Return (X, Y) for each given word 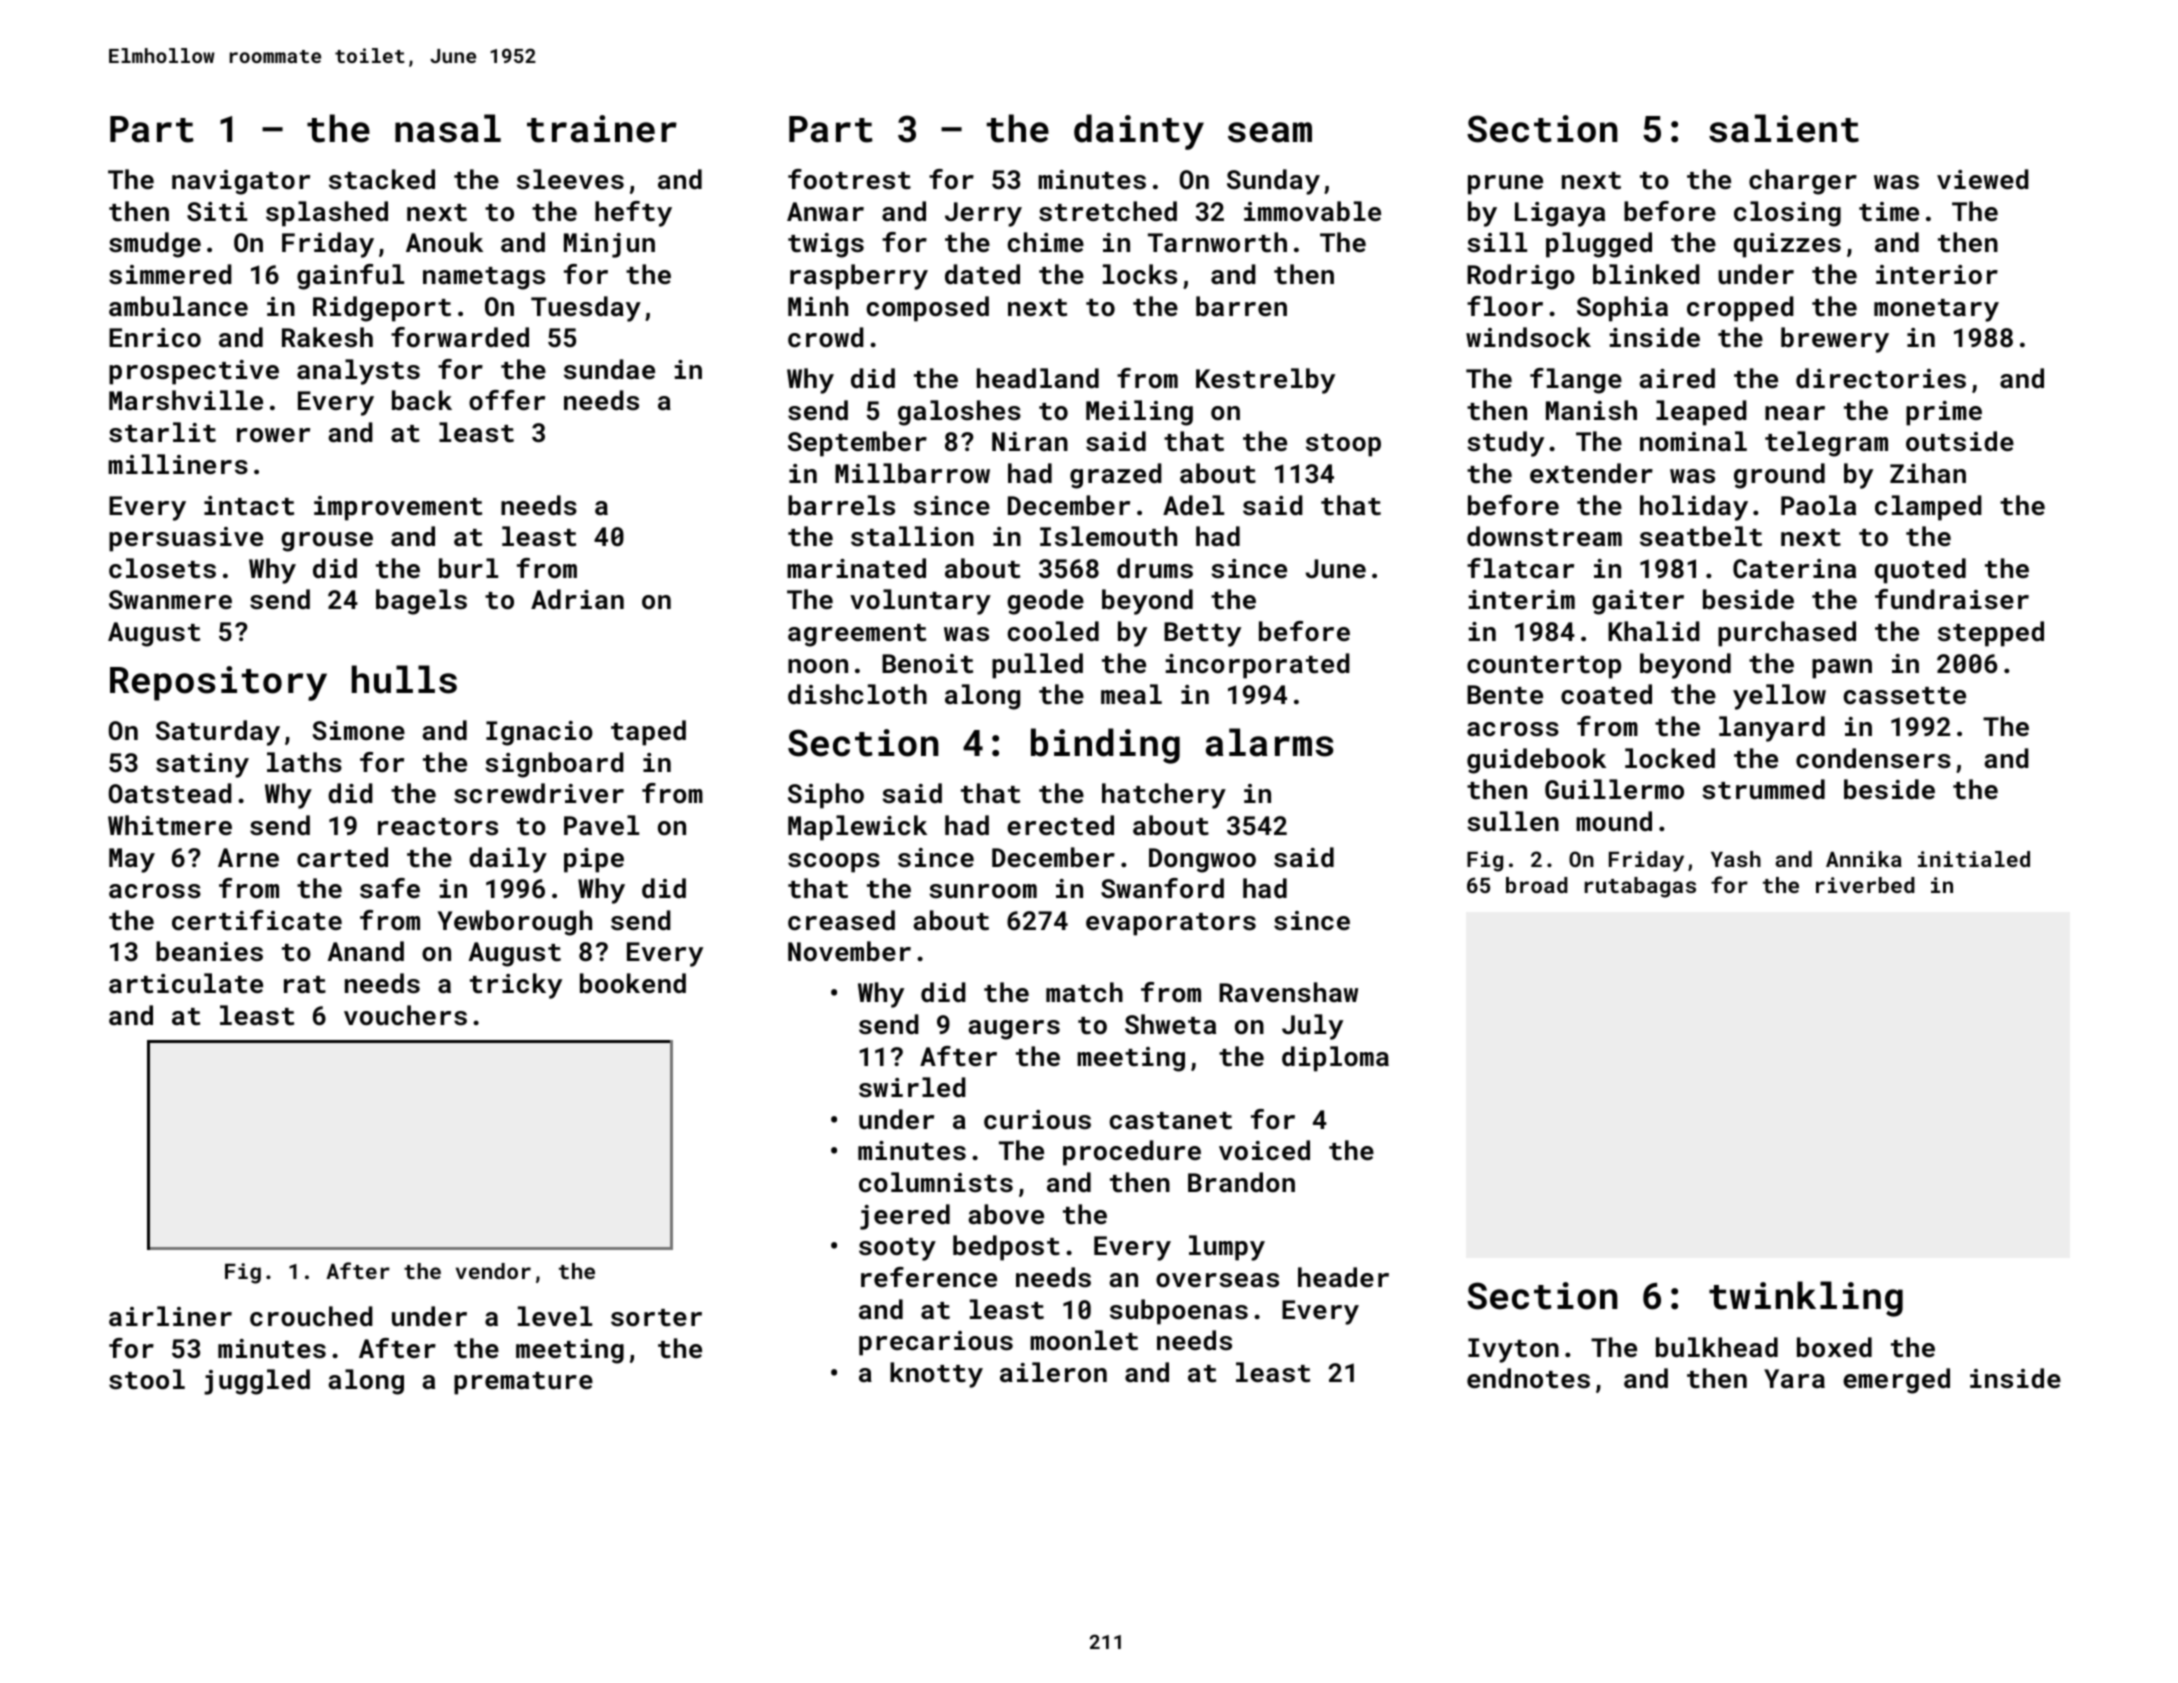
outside (1960, 441)
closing (1787, 214)
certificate (257, 920)
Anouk (444, 242)
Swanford (1162, 888)
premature (523, 1383)
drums (1155, 568)
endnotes (1528, 1378)
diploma (1335, 1059)
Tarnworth (1217, 242)
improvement (398, 508)
